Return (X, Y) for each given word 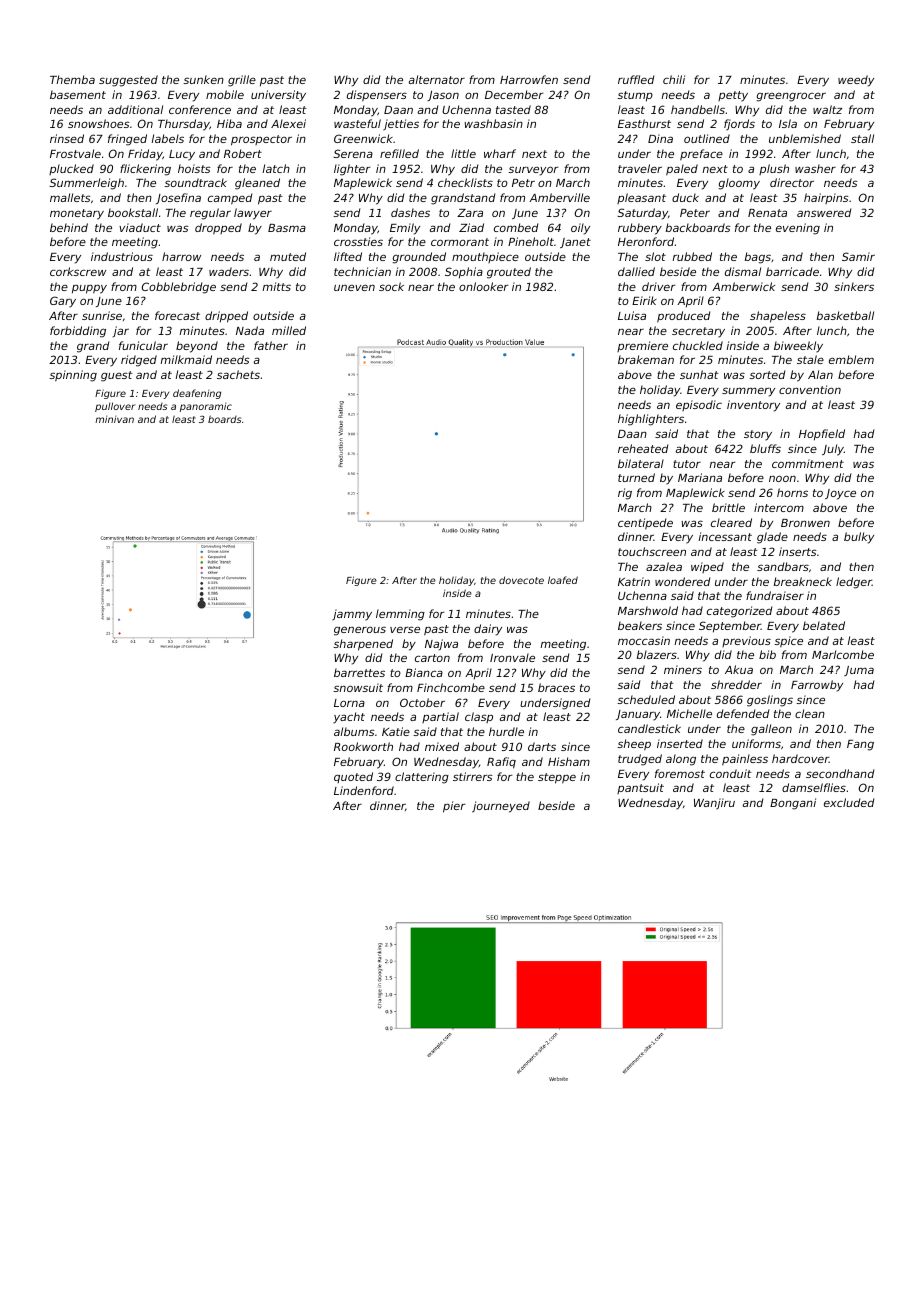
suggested (128, 81)
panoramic (206, 407)
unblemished (805, 138)
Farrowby (817, 686)
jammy (352, 615)
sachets (238, 374)
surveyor (533, 171)
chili (674, 79)
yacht (349, 718)
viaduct (140, 227)
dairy (488, 630)
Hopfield (822, 435)
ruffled (636, 79)
